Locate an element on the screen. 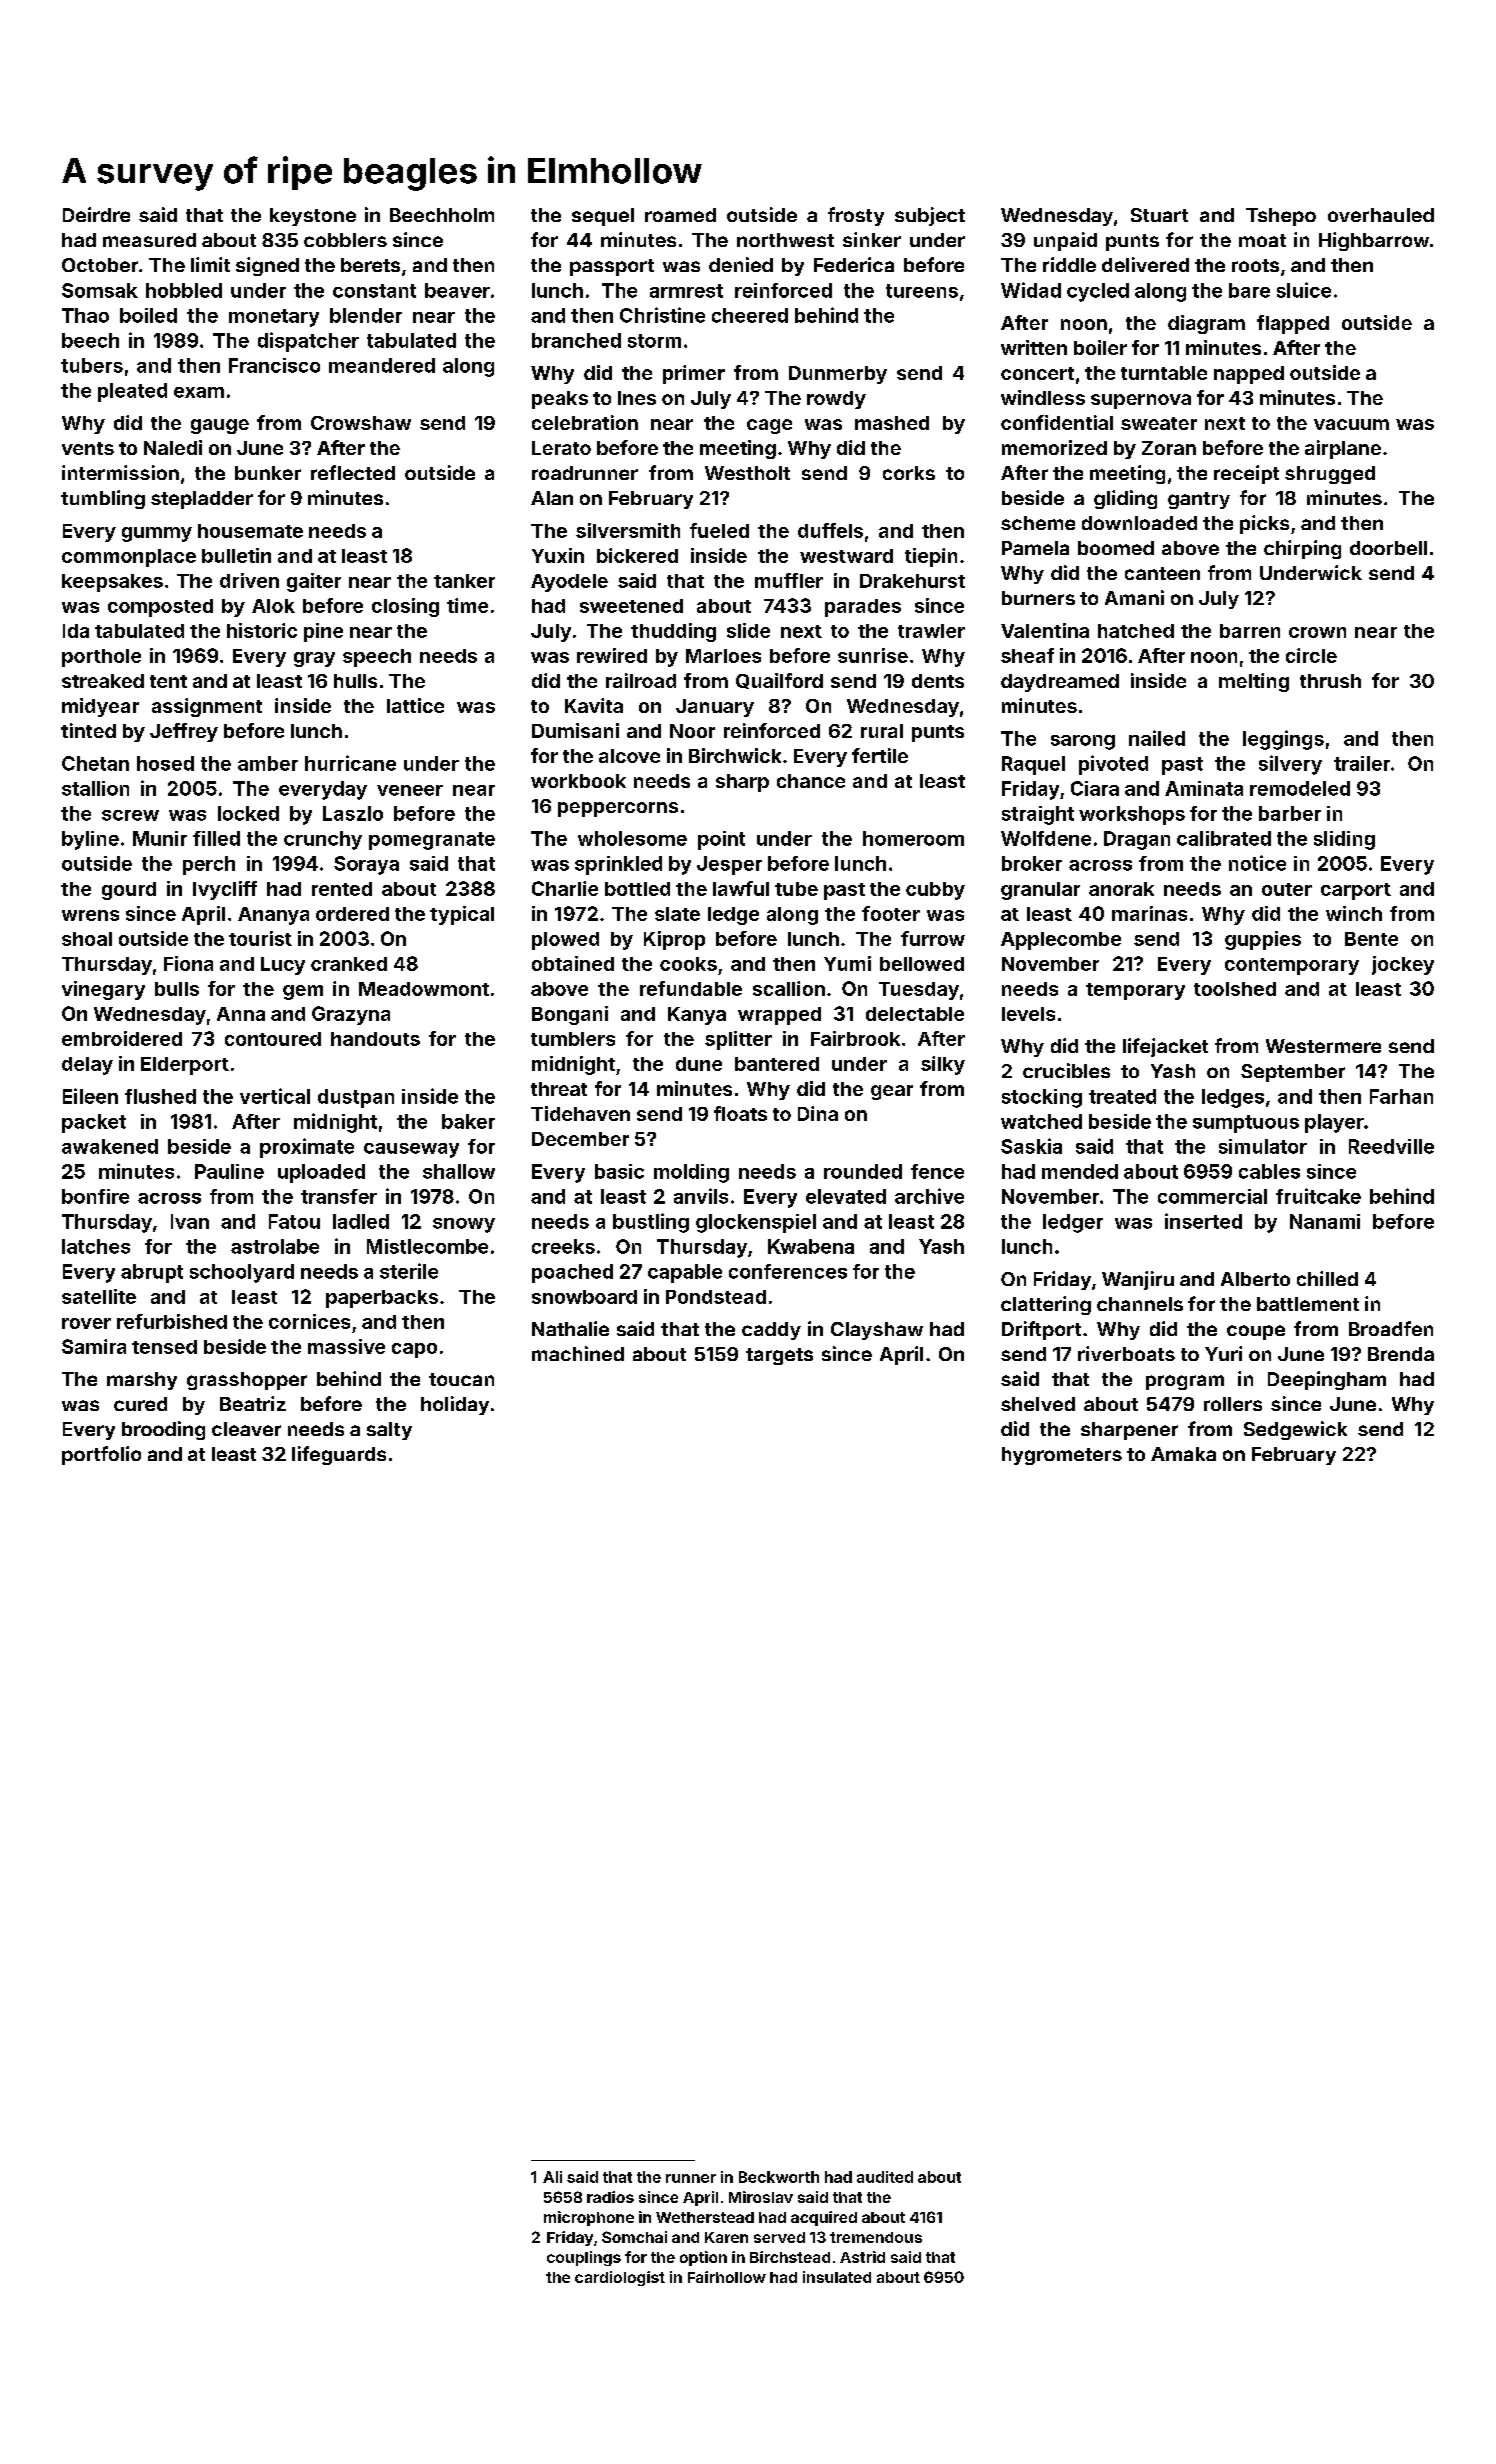 The width and height of the screenshot is (1496, 2464). Beatriz is located at coordinates (253, 1403).
